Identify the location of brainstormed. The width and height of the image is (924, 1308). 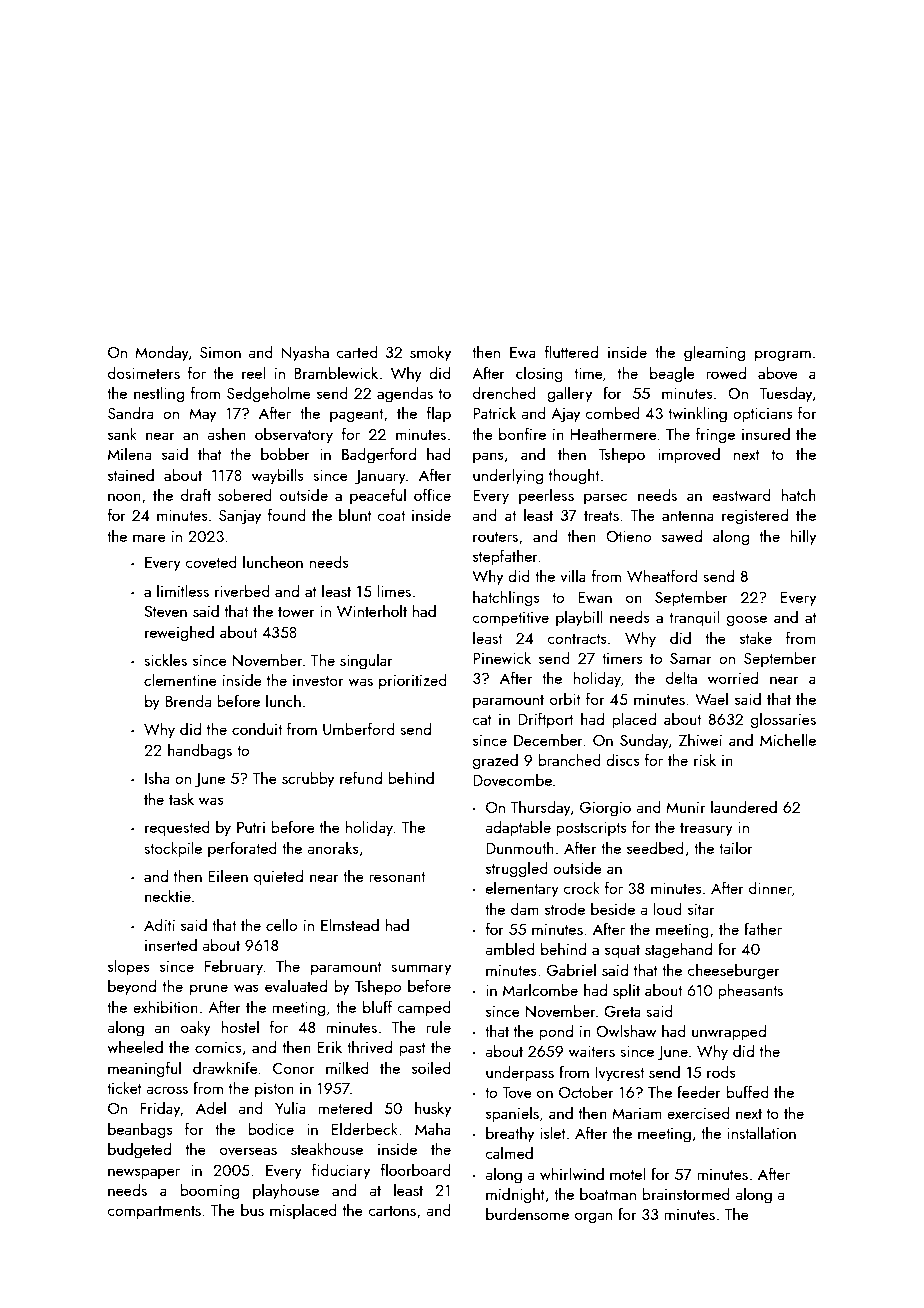
(686, 1193).
